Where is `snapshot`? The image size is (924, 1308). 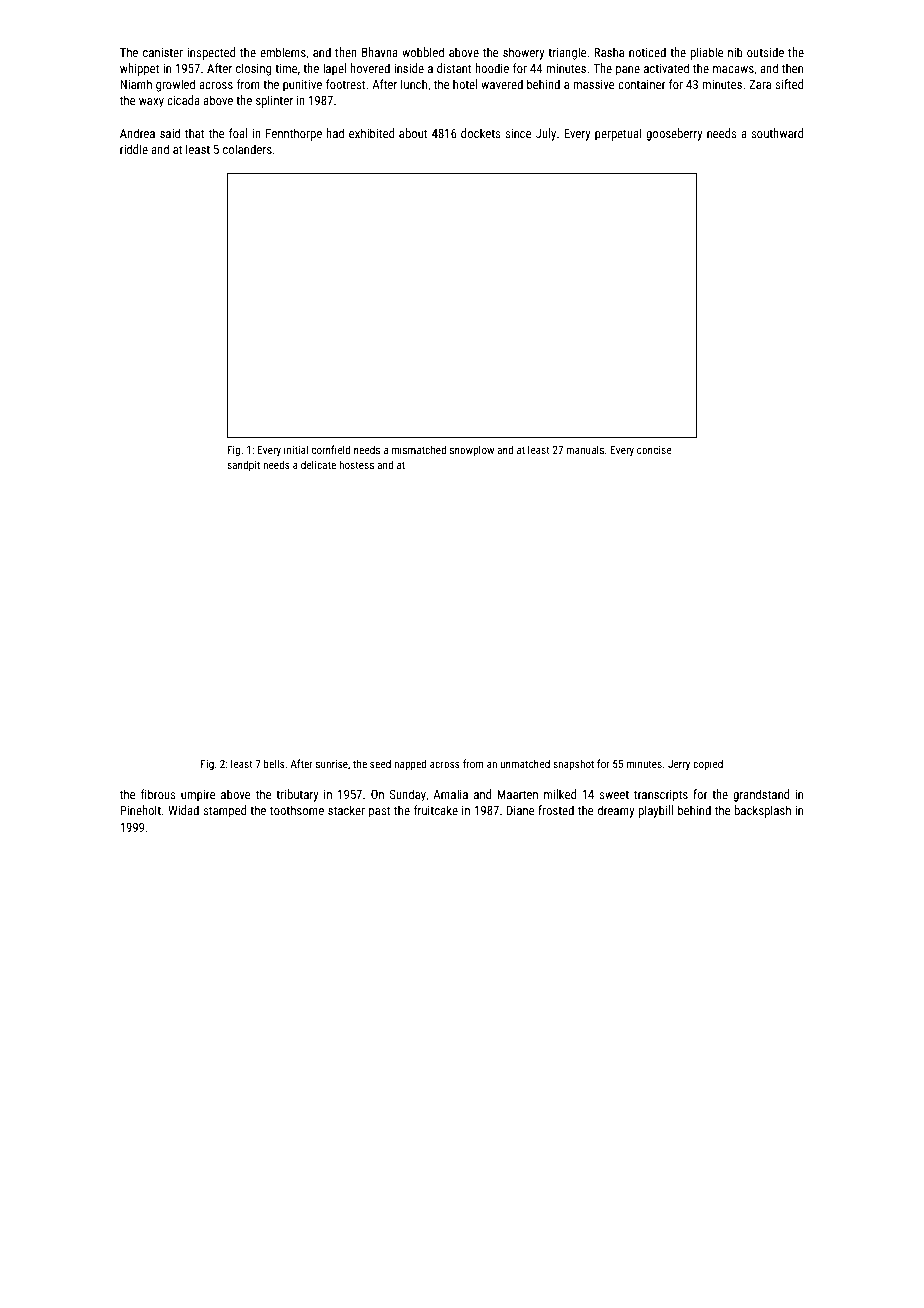
snapshot is located at coordinates (573, 764).
